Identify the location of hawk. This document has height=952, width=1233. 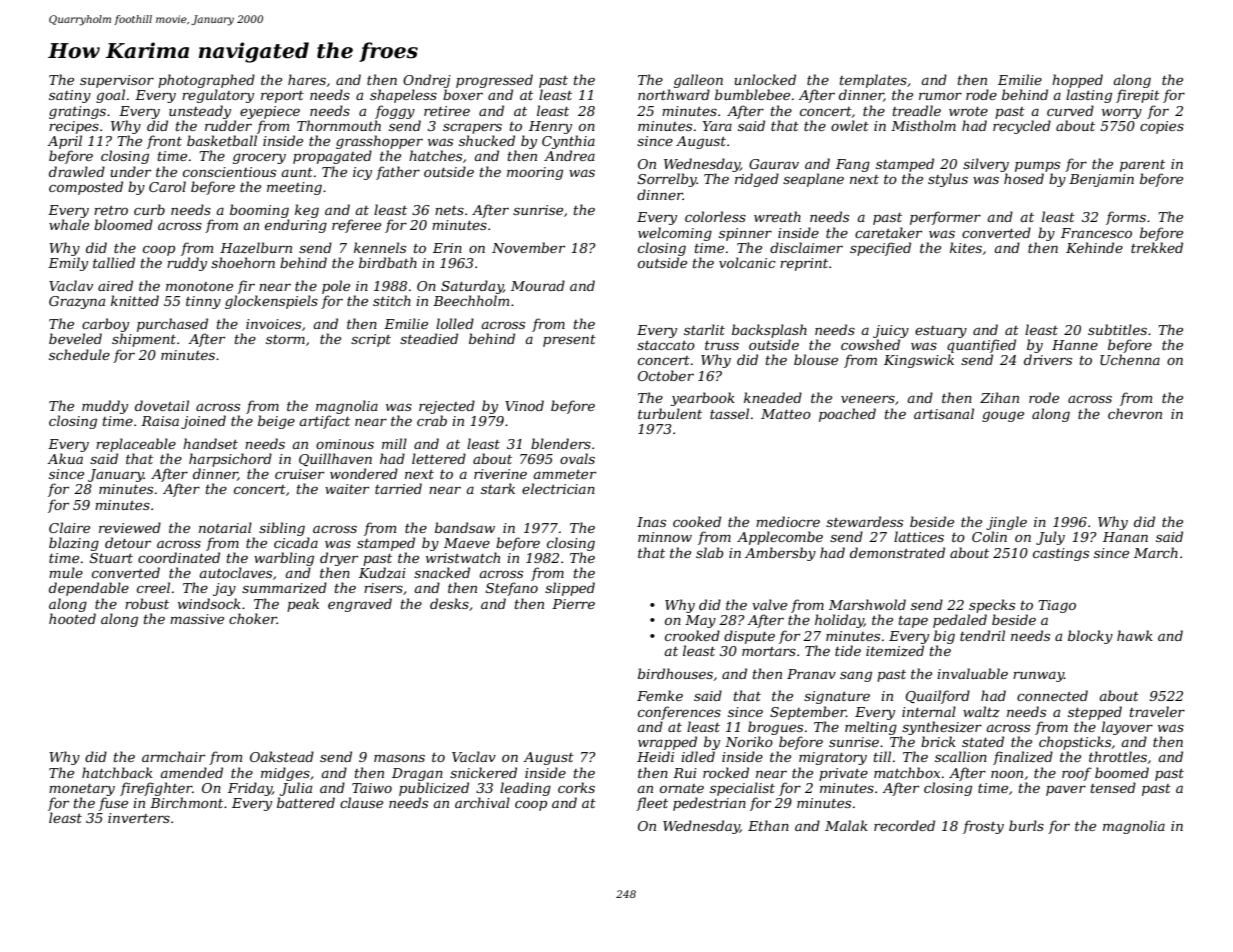
(1135, 635).
